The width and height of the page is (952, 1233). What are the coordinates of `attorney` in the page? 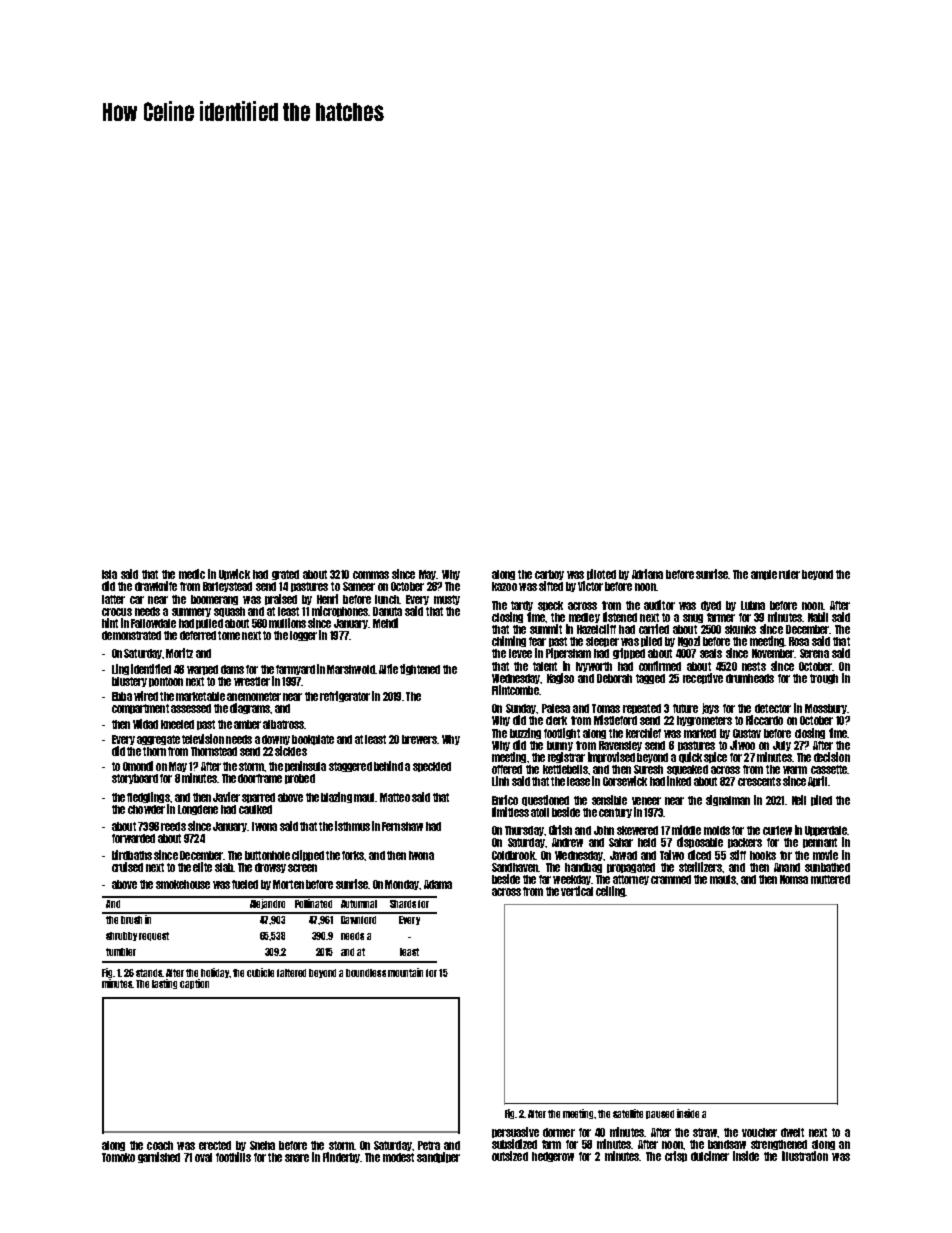 It's located at (631, 880).
